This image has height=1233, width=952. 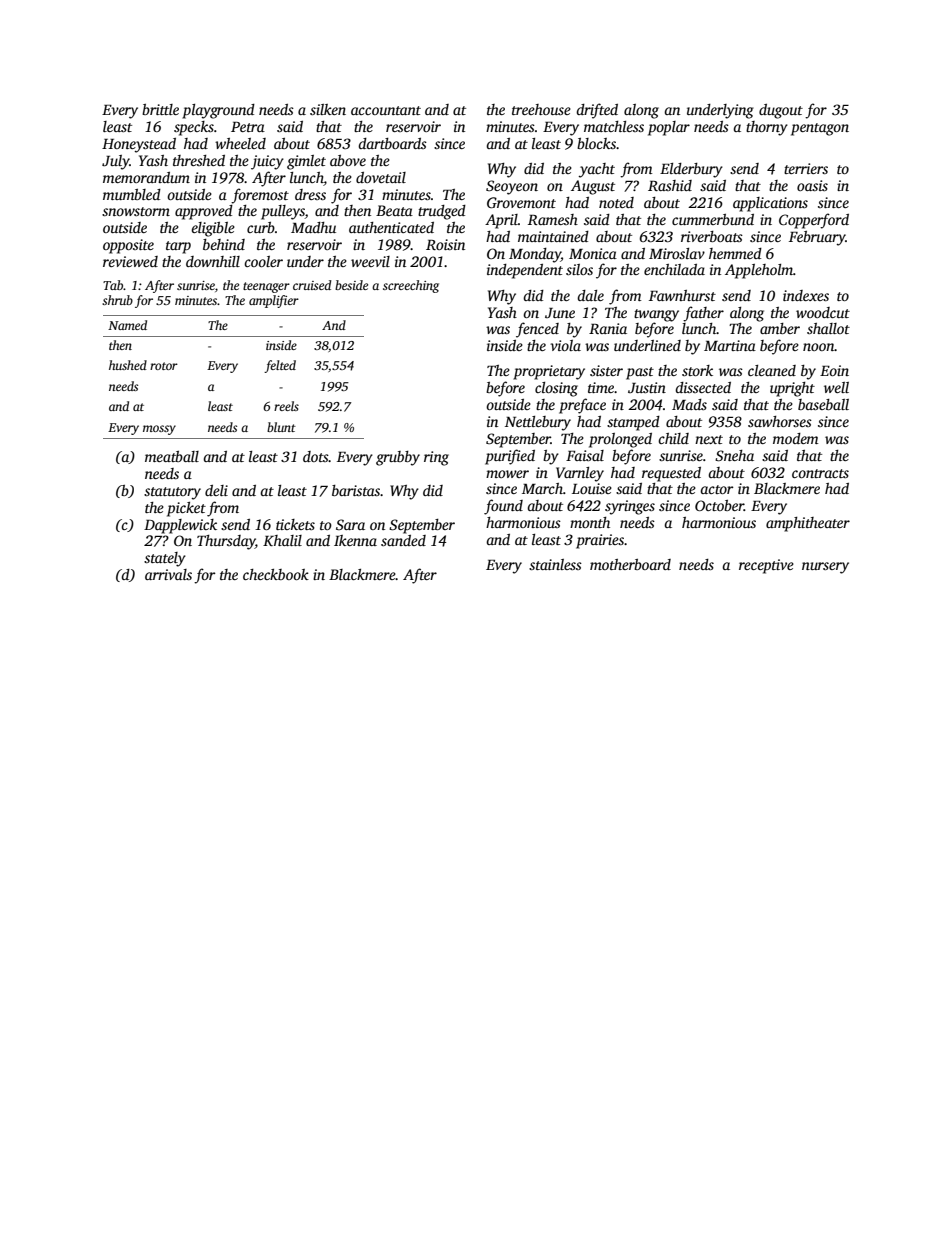 I want to click on meatball, so click(x=172, y=456).
